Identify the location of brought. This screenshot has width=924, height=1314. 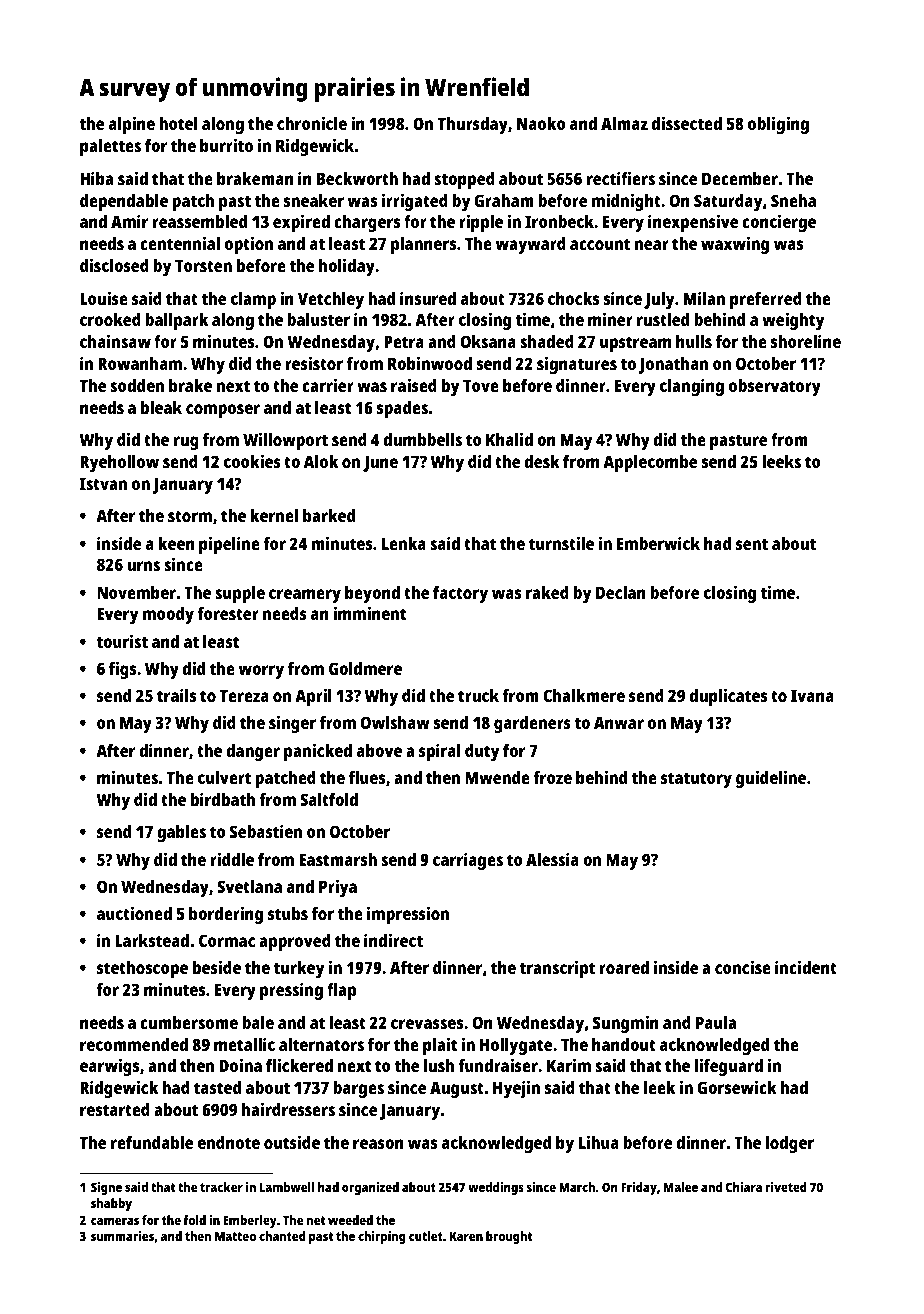
(509, 1237).
